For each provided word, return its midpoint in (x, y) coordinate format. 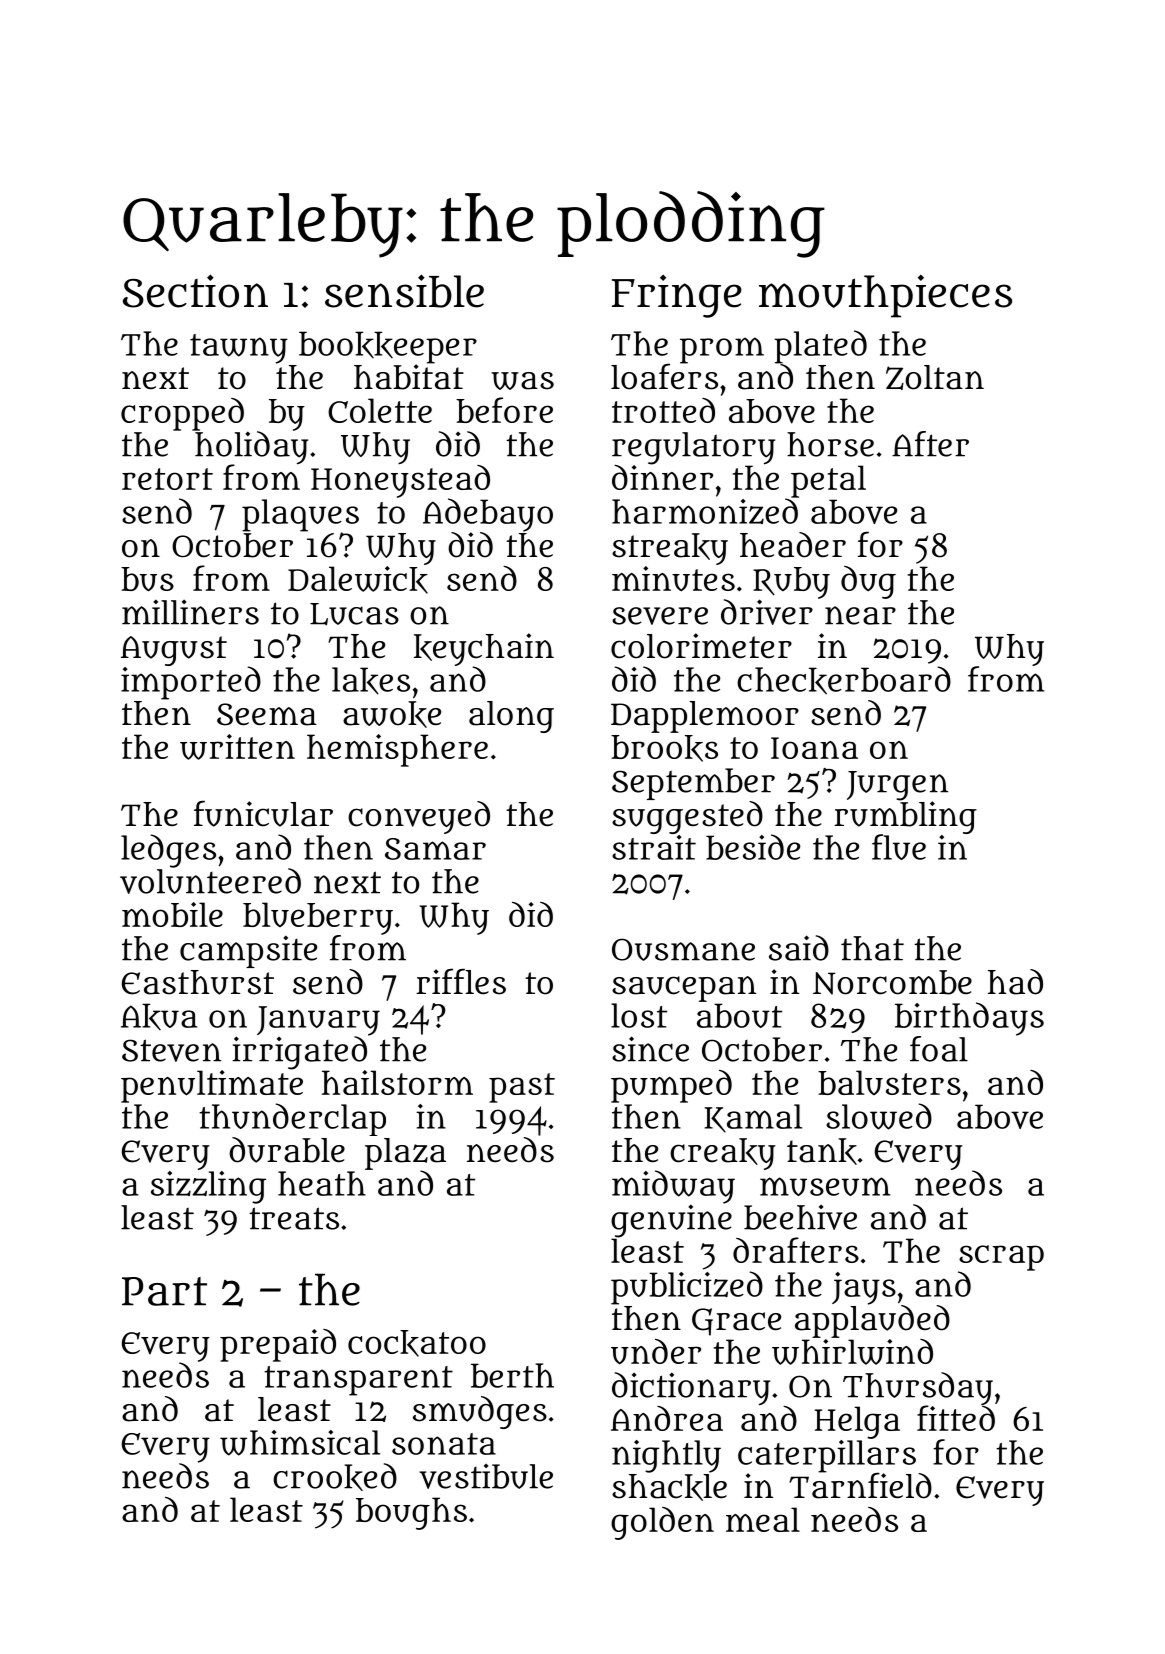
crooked (335, 1477)
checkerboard (844, 680)
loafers (664, 377)
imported (191, 683)
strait (654, 847)
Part (164, 1291)
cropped (182, 414)
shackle (669, 1487)
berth (512, 1375)
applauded (872, 1321)
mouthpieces (885, 296)
